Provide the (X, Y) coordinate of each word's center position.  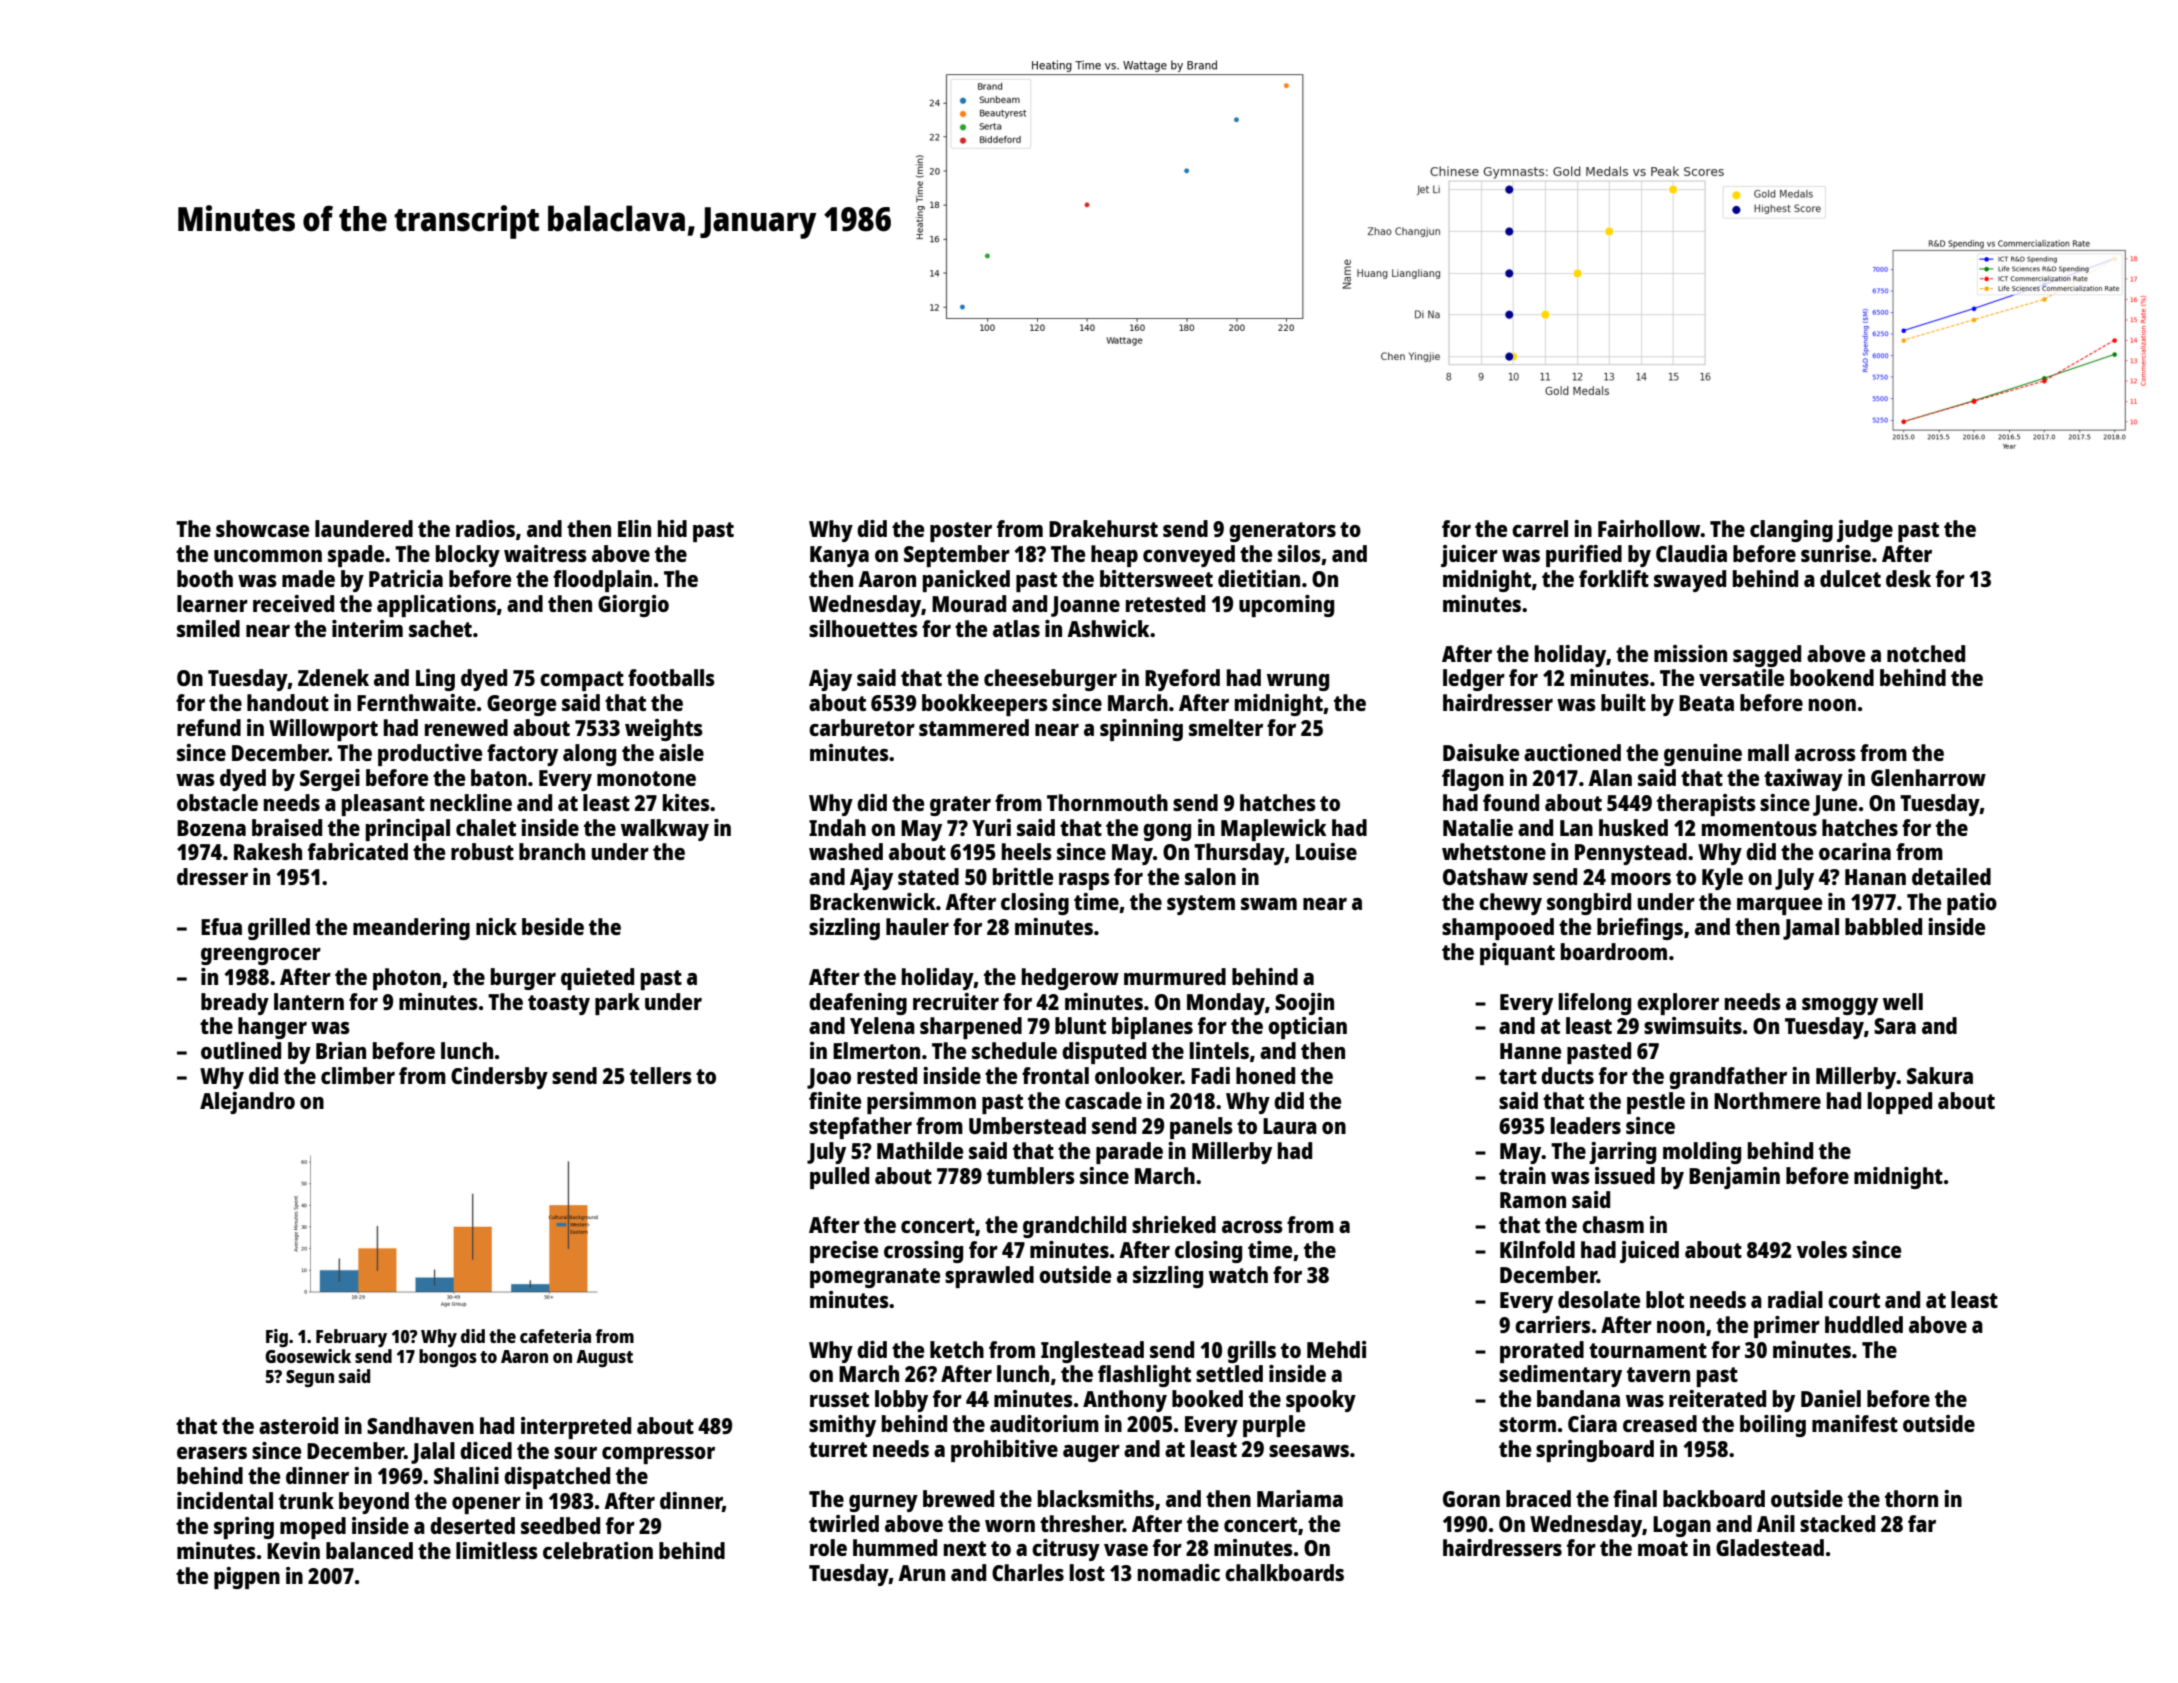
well (1903, 1001)
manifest (1855, 1423)
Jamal (1811, 929)
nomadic (1179, 1572)
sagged (1767, 656)
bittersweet (1156, 578)
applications (436, 606)
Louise (1326, 851)
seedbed (560, 1525)
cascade (1103, 1100)
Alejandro (247, 1103)
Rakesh (268, 851)
